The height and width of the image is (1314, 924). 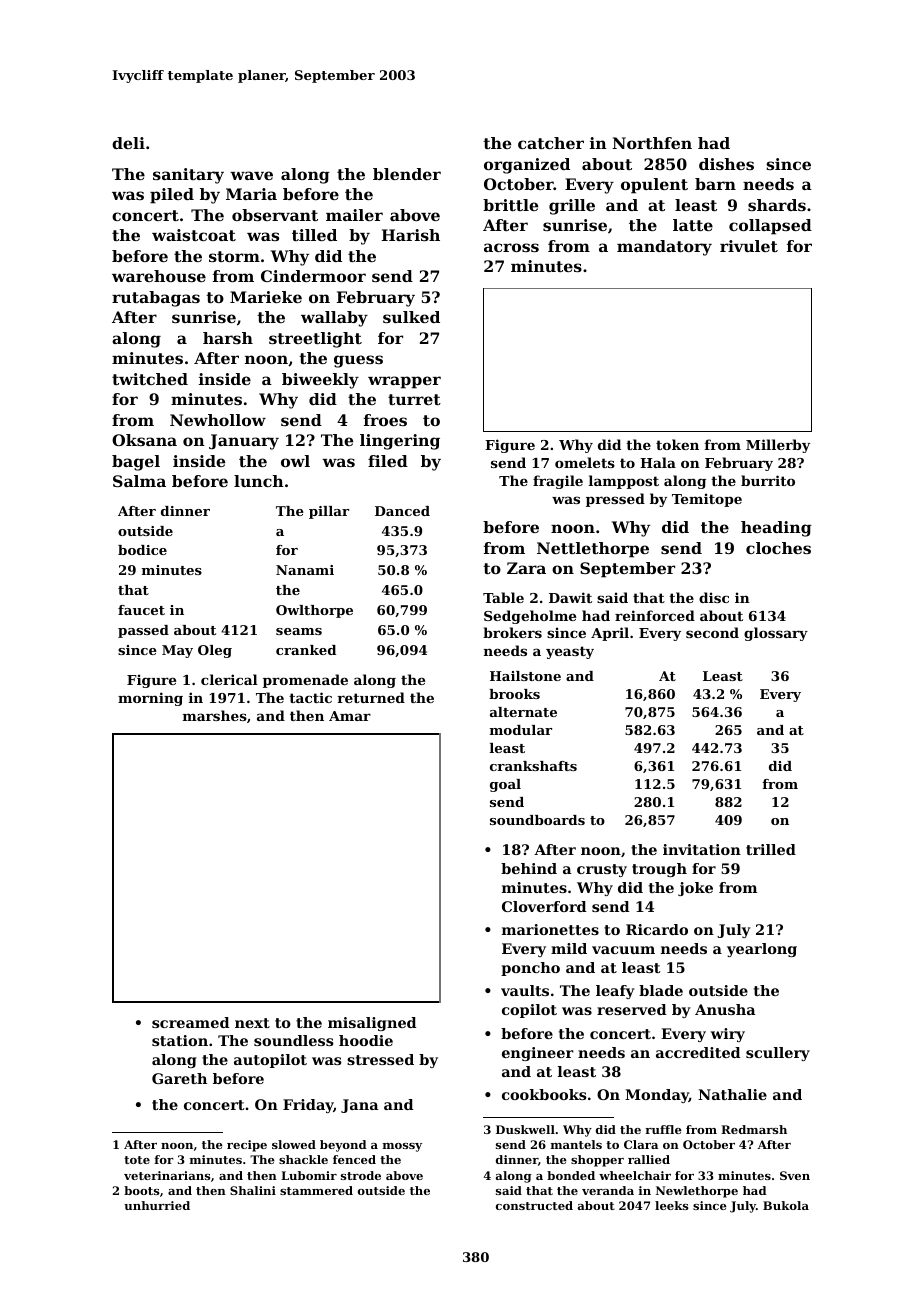 What do you see at coordinates (141, 610) in the image?
I see `faucet` at bounding box center [141, 610].
